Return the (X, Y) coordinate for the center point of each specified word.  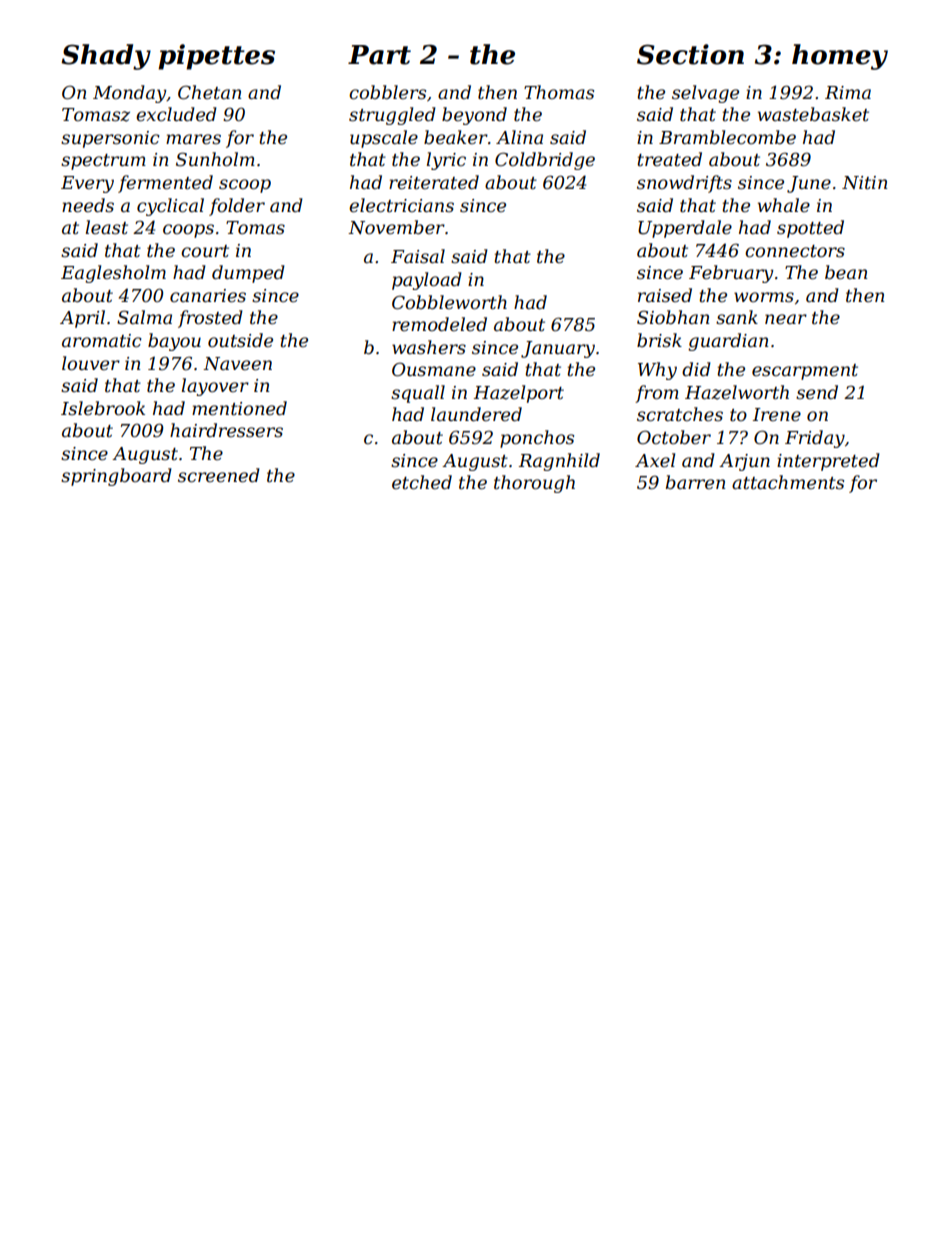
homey (840, 57)
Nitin (864, 183)
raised (665, 295)
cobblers (387, 92)
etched (422, 482)
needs (88, 205)
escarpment (805, 372)
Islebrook (103, 408)
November (396, 227)
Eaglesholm (113, 274)
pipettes (216, 57)
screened (219, 475)
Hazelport (519, 394)
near (786, 319)
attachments (788, 482)
